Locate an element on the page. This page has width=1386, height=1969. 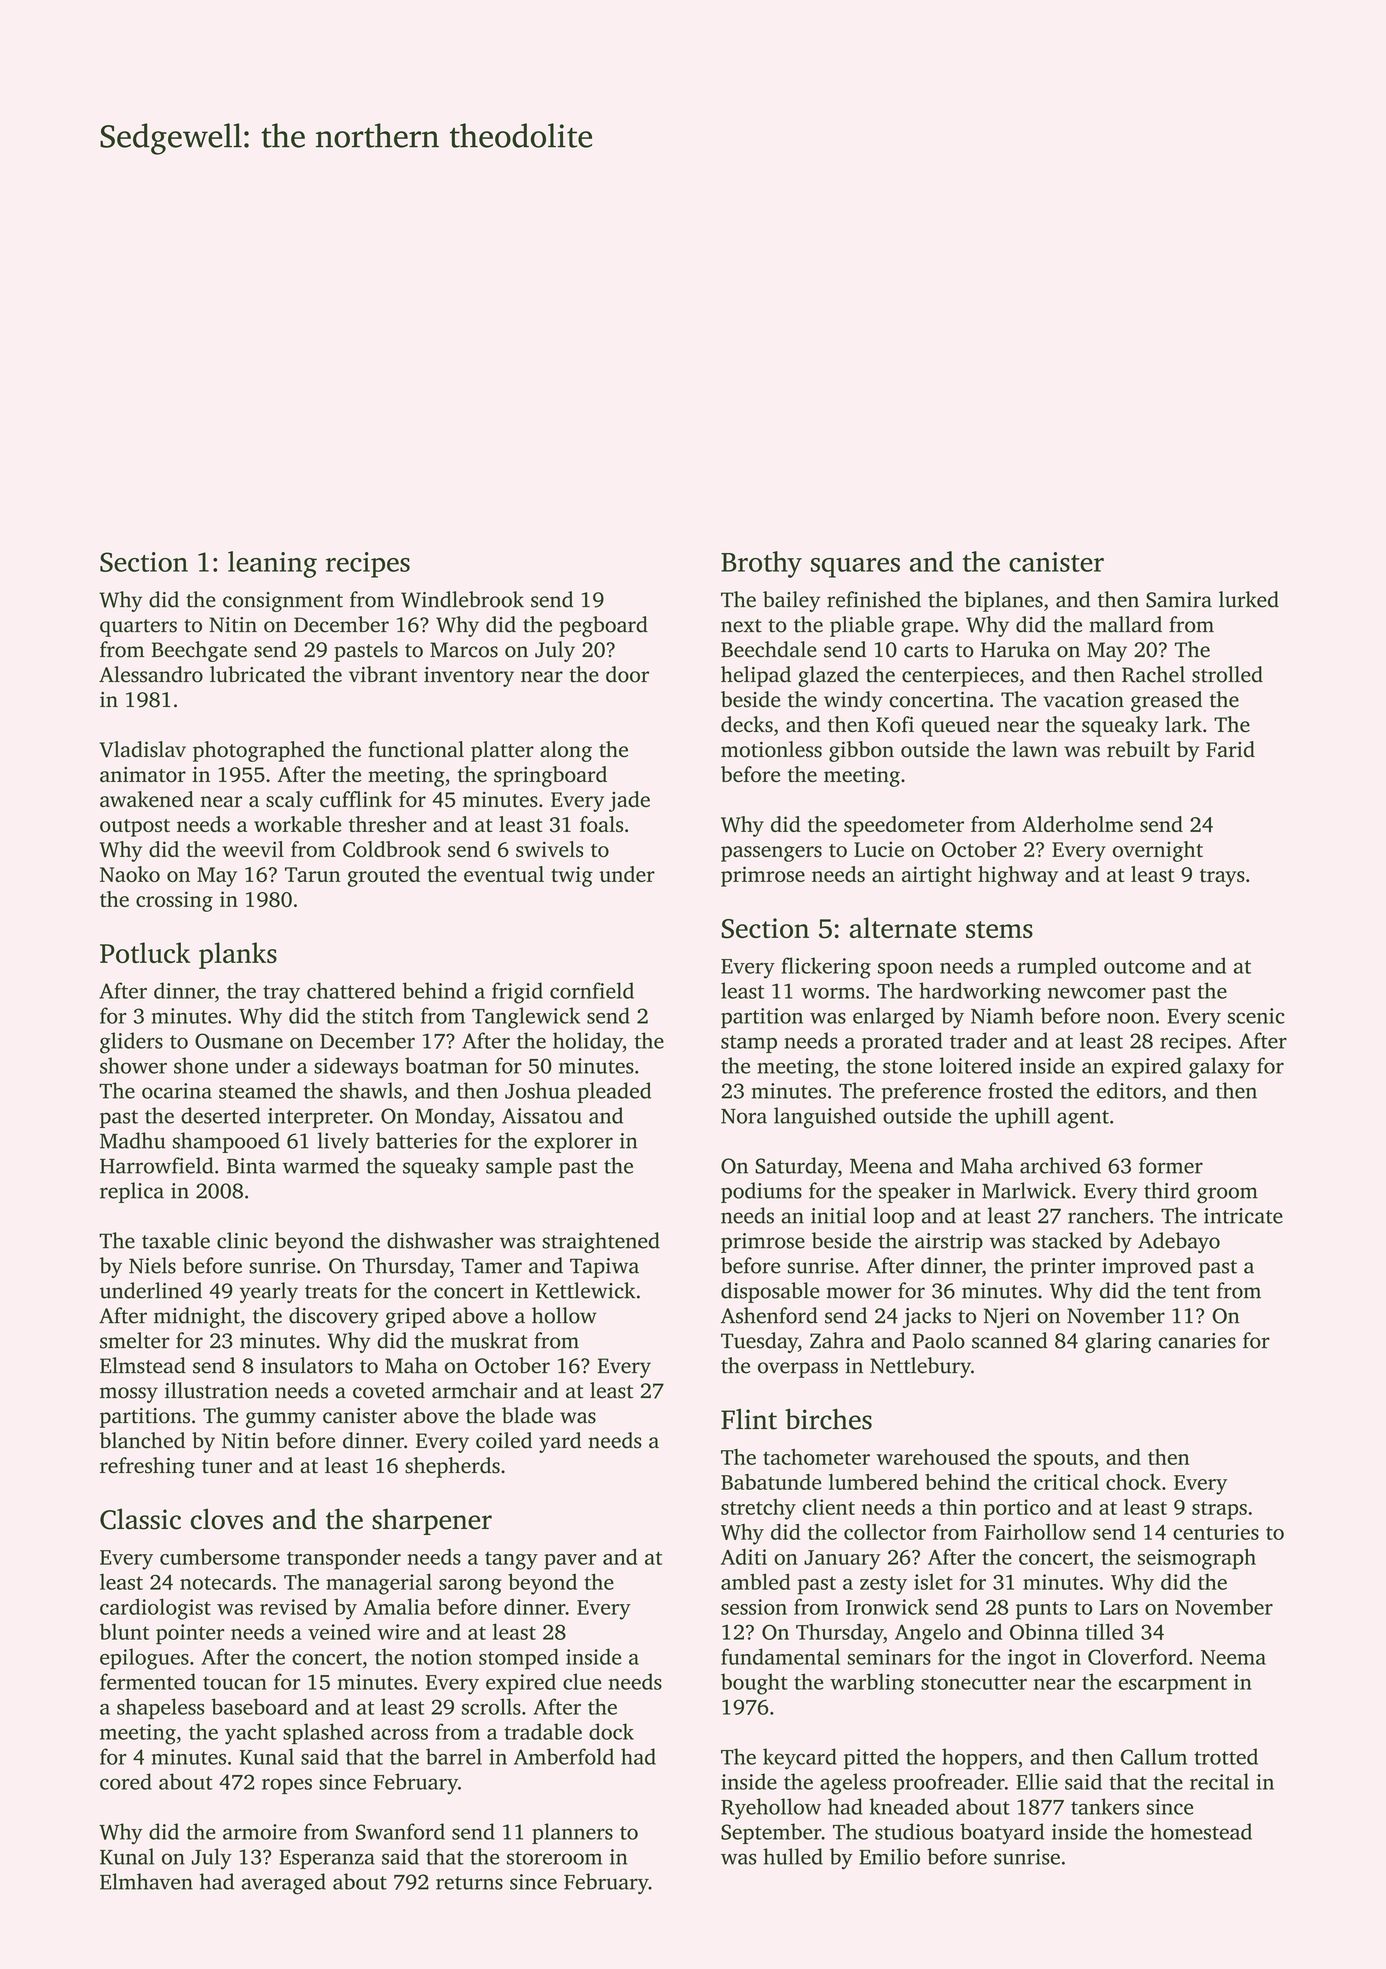
homestead is located at coordinates (1201, 1831).
